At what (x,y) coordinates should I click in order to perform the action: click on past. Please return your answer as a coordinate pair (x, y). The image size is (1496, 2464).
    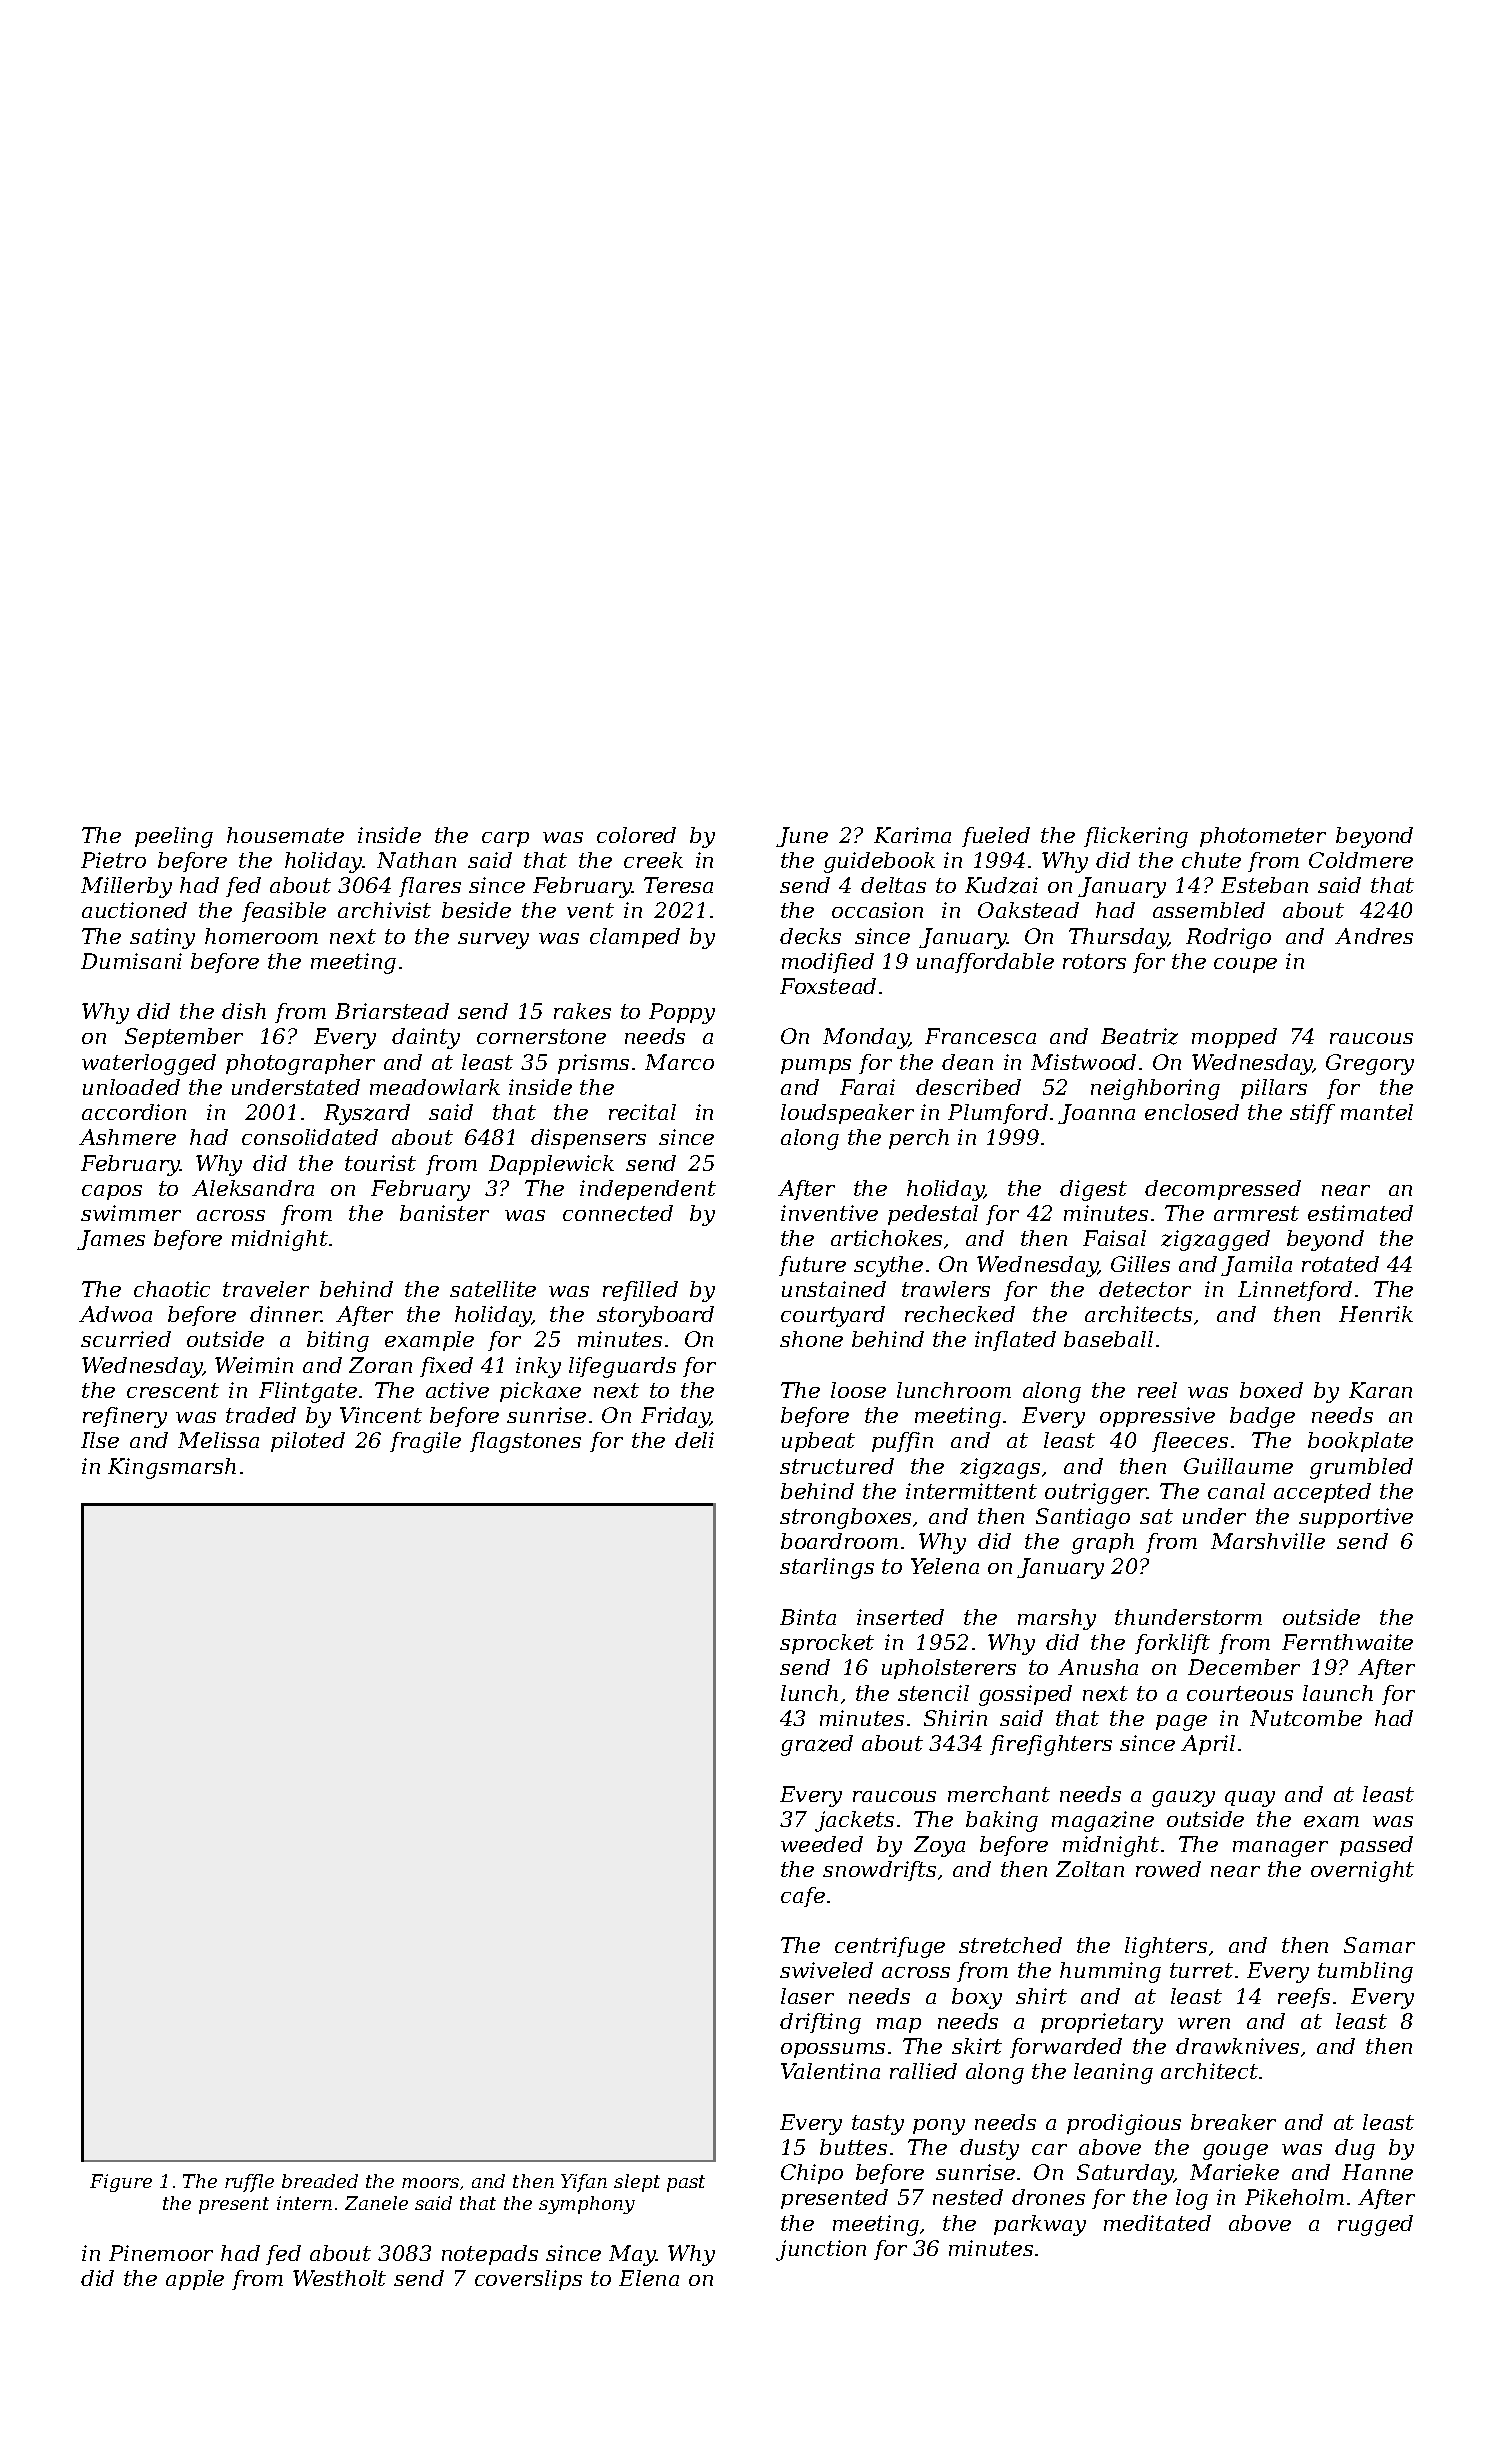
    Looking at the image, I should click on (686, 2183).
